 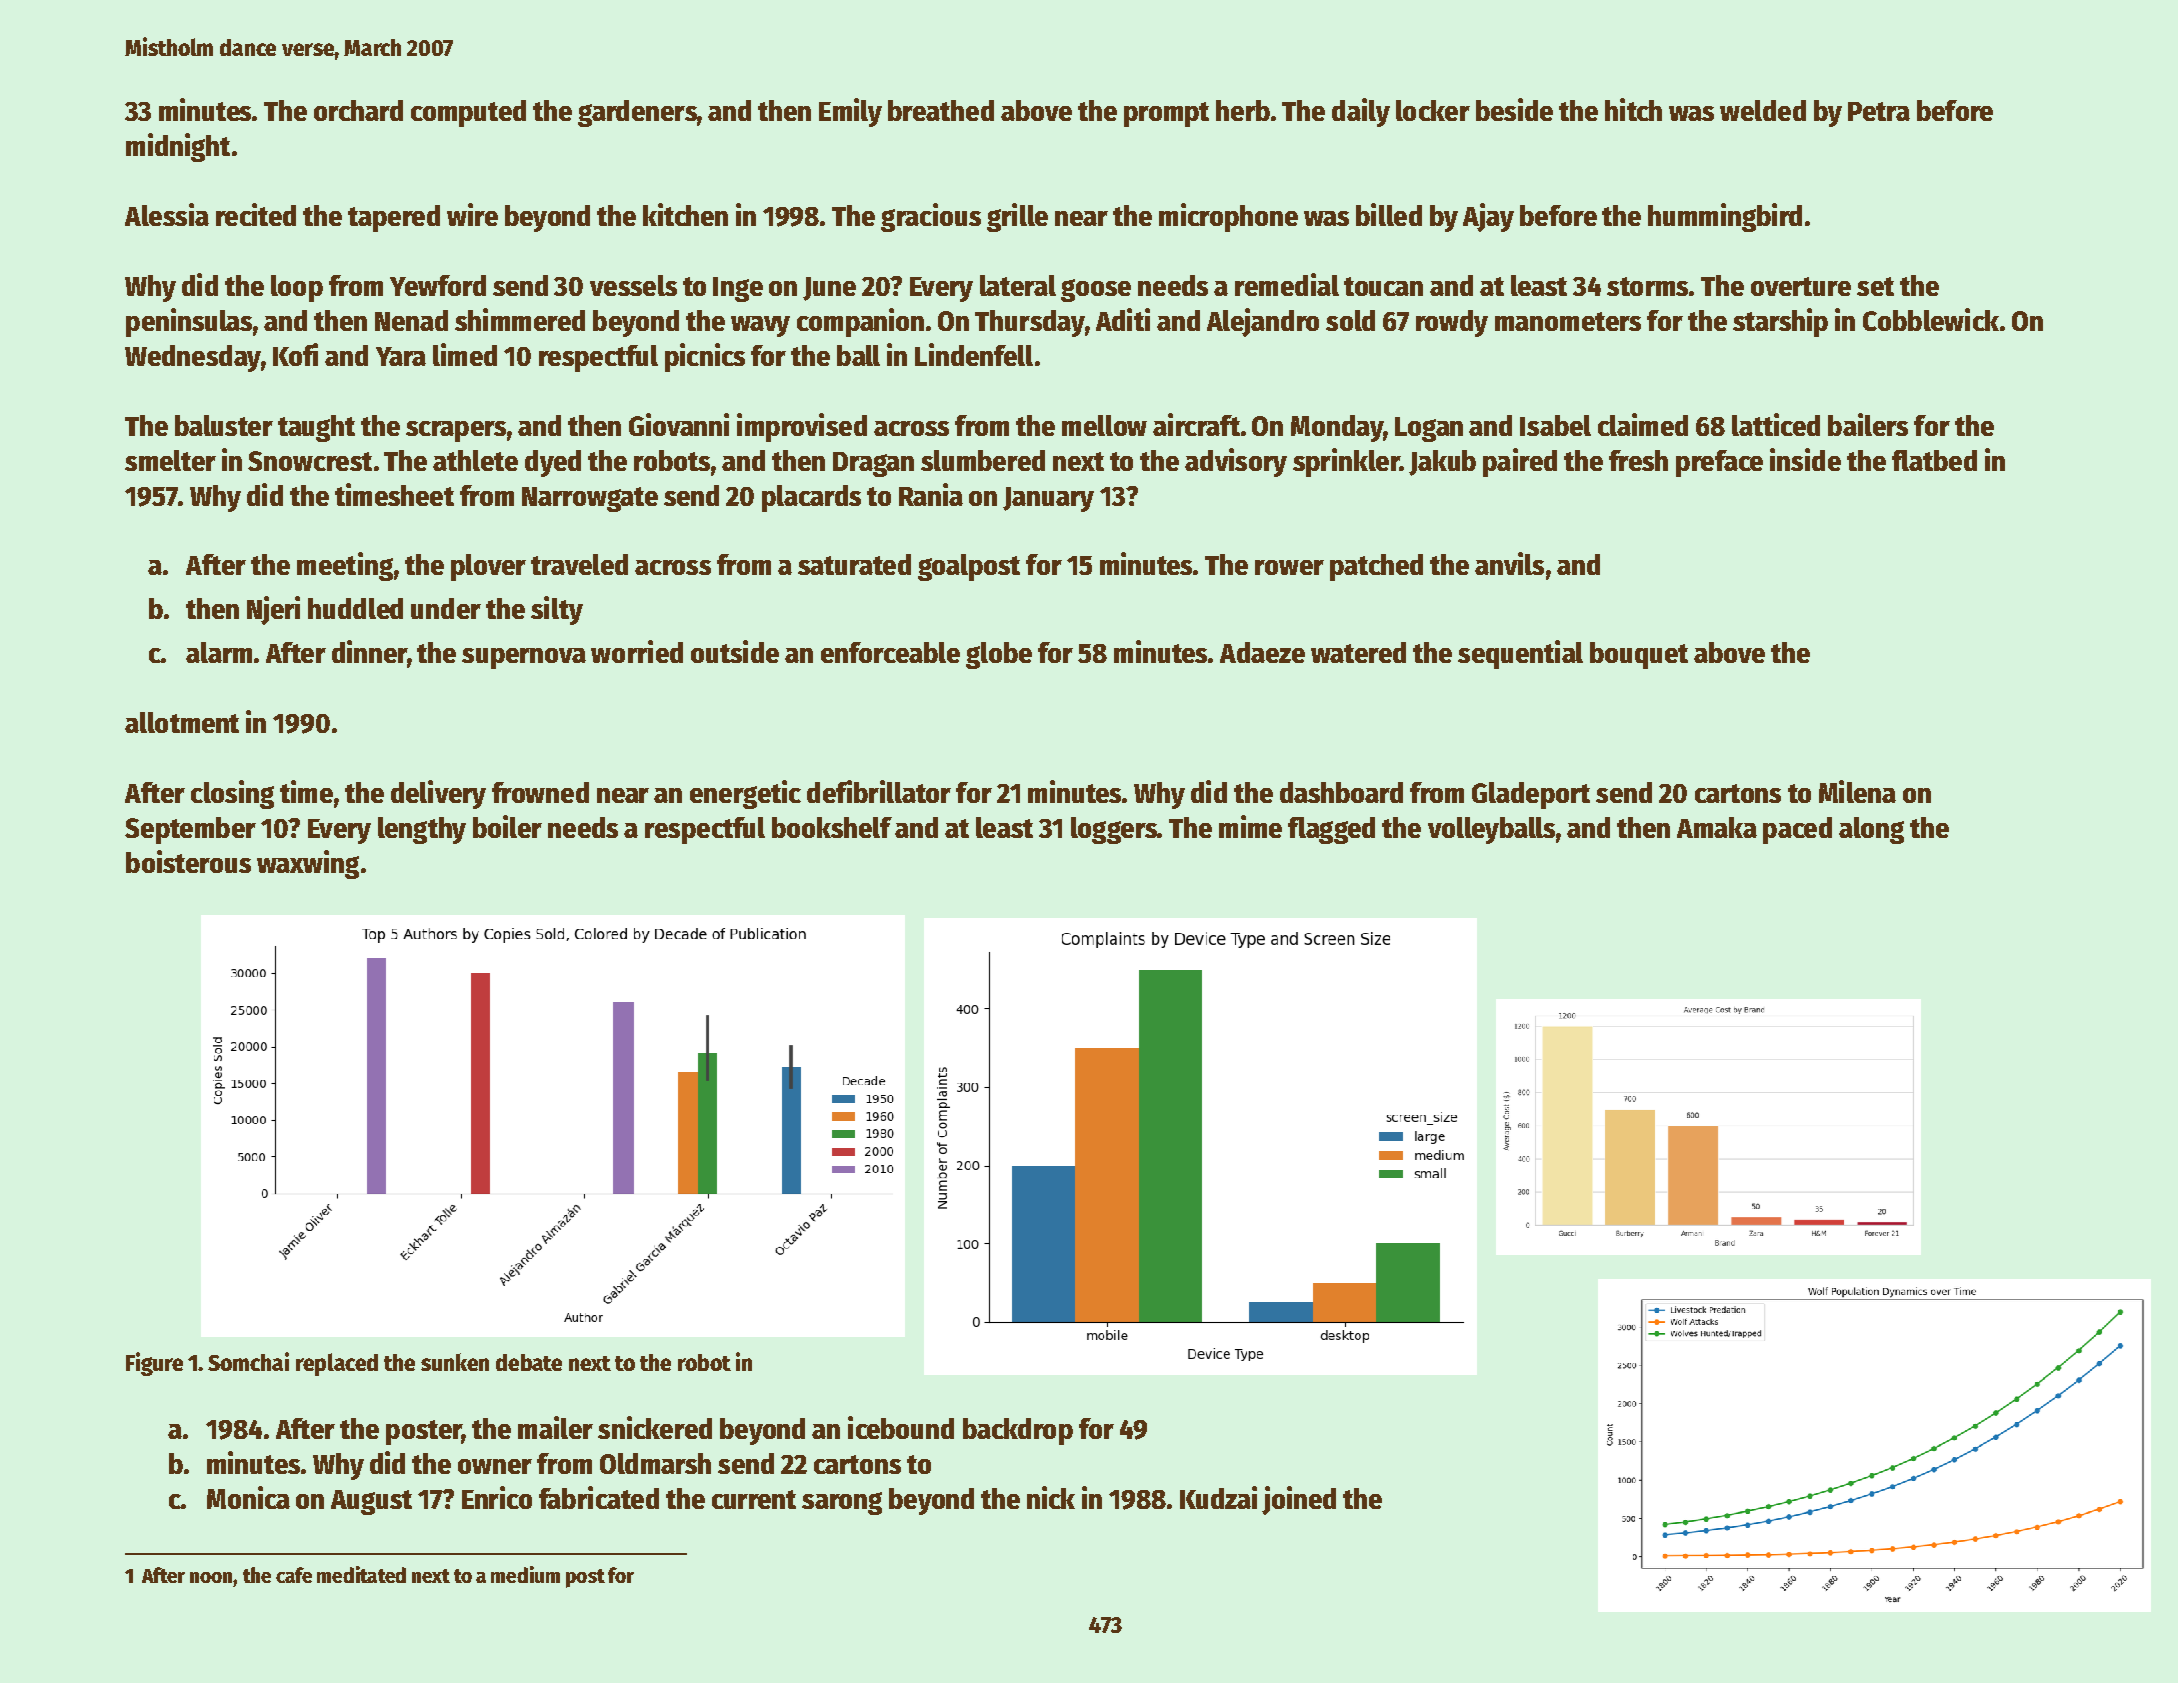 What do you see at coordinates (1250, 826) in the screenshot?
I see `mime` at bounding box center [1250, 826].
